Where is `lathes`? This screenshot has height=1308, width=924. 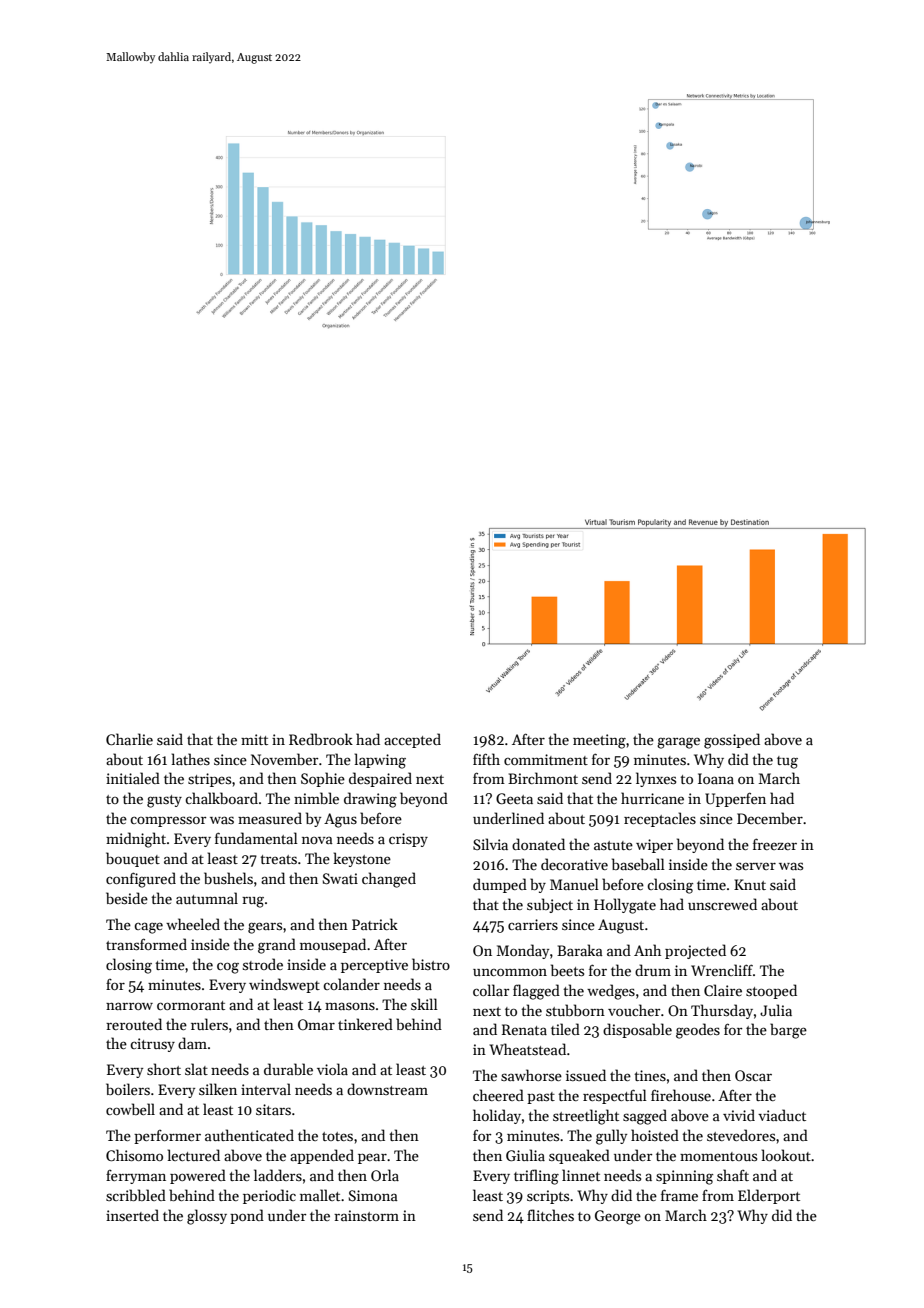
lathes is located at coordinates (191, 759).
